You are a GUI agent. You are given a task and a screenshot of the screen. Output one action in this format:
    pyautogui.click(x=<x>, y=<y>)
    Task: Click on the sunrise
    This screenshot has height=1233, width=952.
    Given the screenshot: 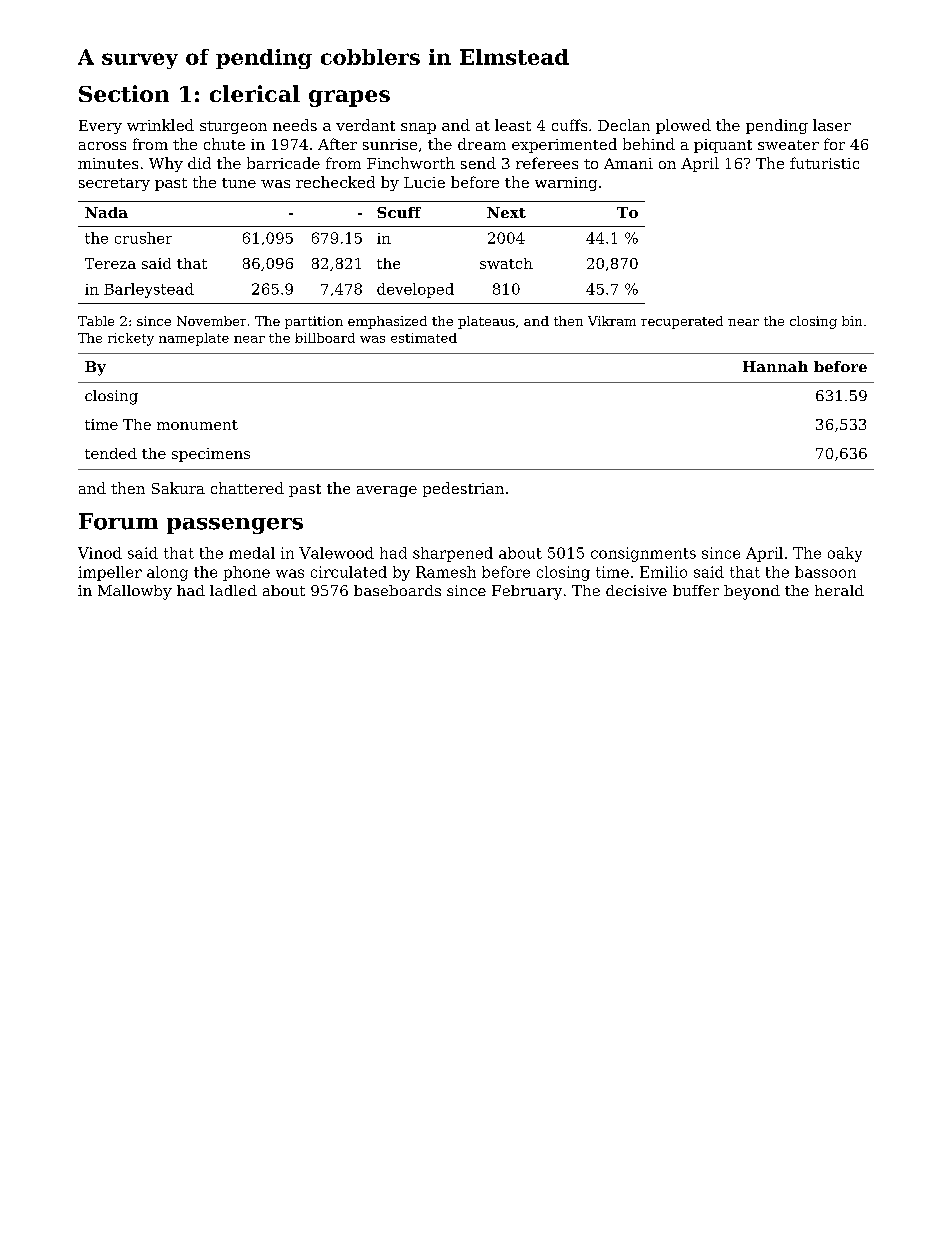 What is the action you would take?
    pyautogui.click(x=390, y=144)
